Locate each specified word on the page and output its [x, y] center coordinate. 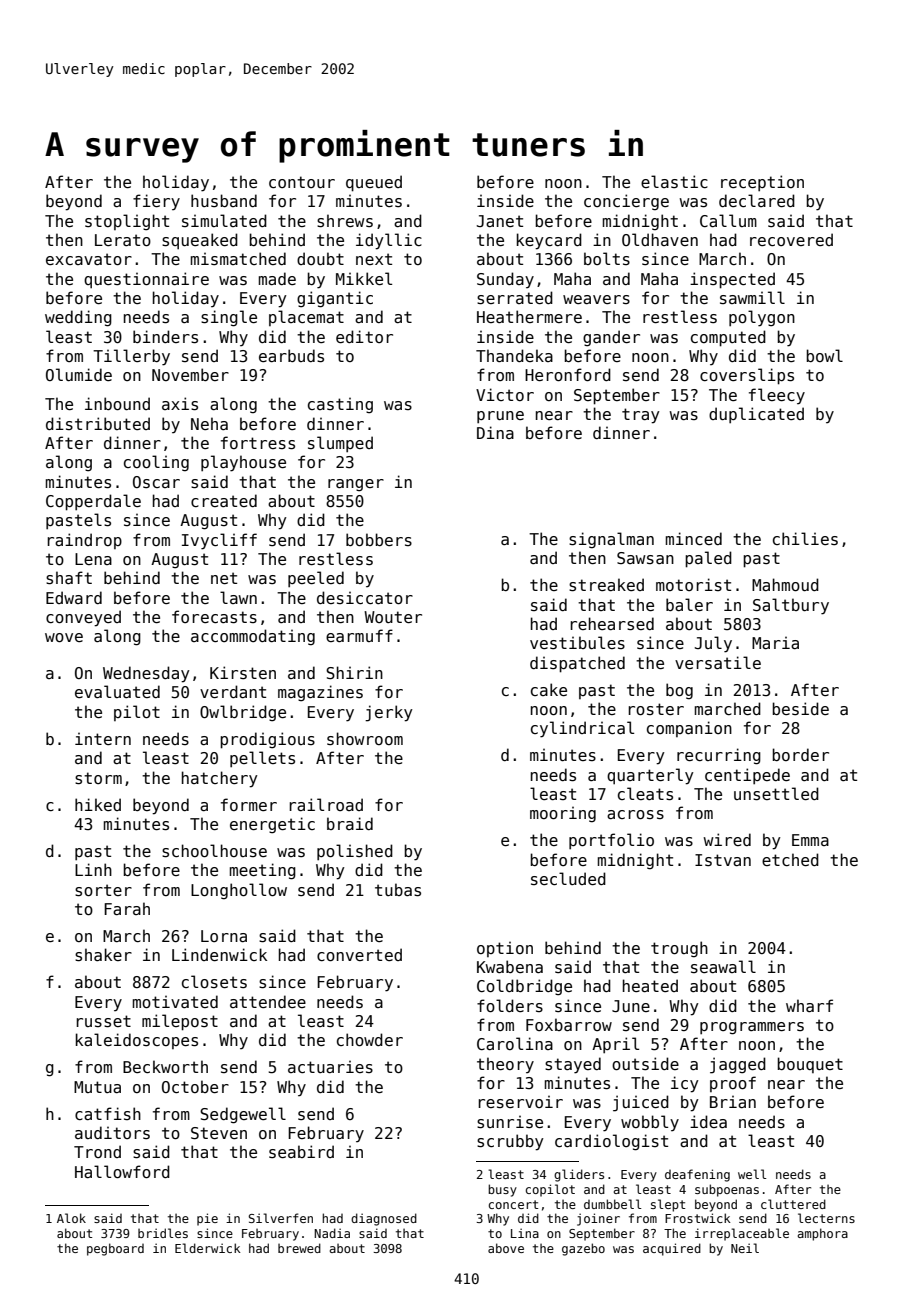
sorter [103, 890]
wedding [78, 318]
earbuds [291, 356]
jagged [738, 1065]
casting [340, 405]
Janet [500, 221]
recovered [791, 239]
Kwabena [510, 966]
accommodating [253, 637]
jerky [389, 713]
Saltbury [791, 606]
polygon [762, 318]
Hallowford [122, 1172]
